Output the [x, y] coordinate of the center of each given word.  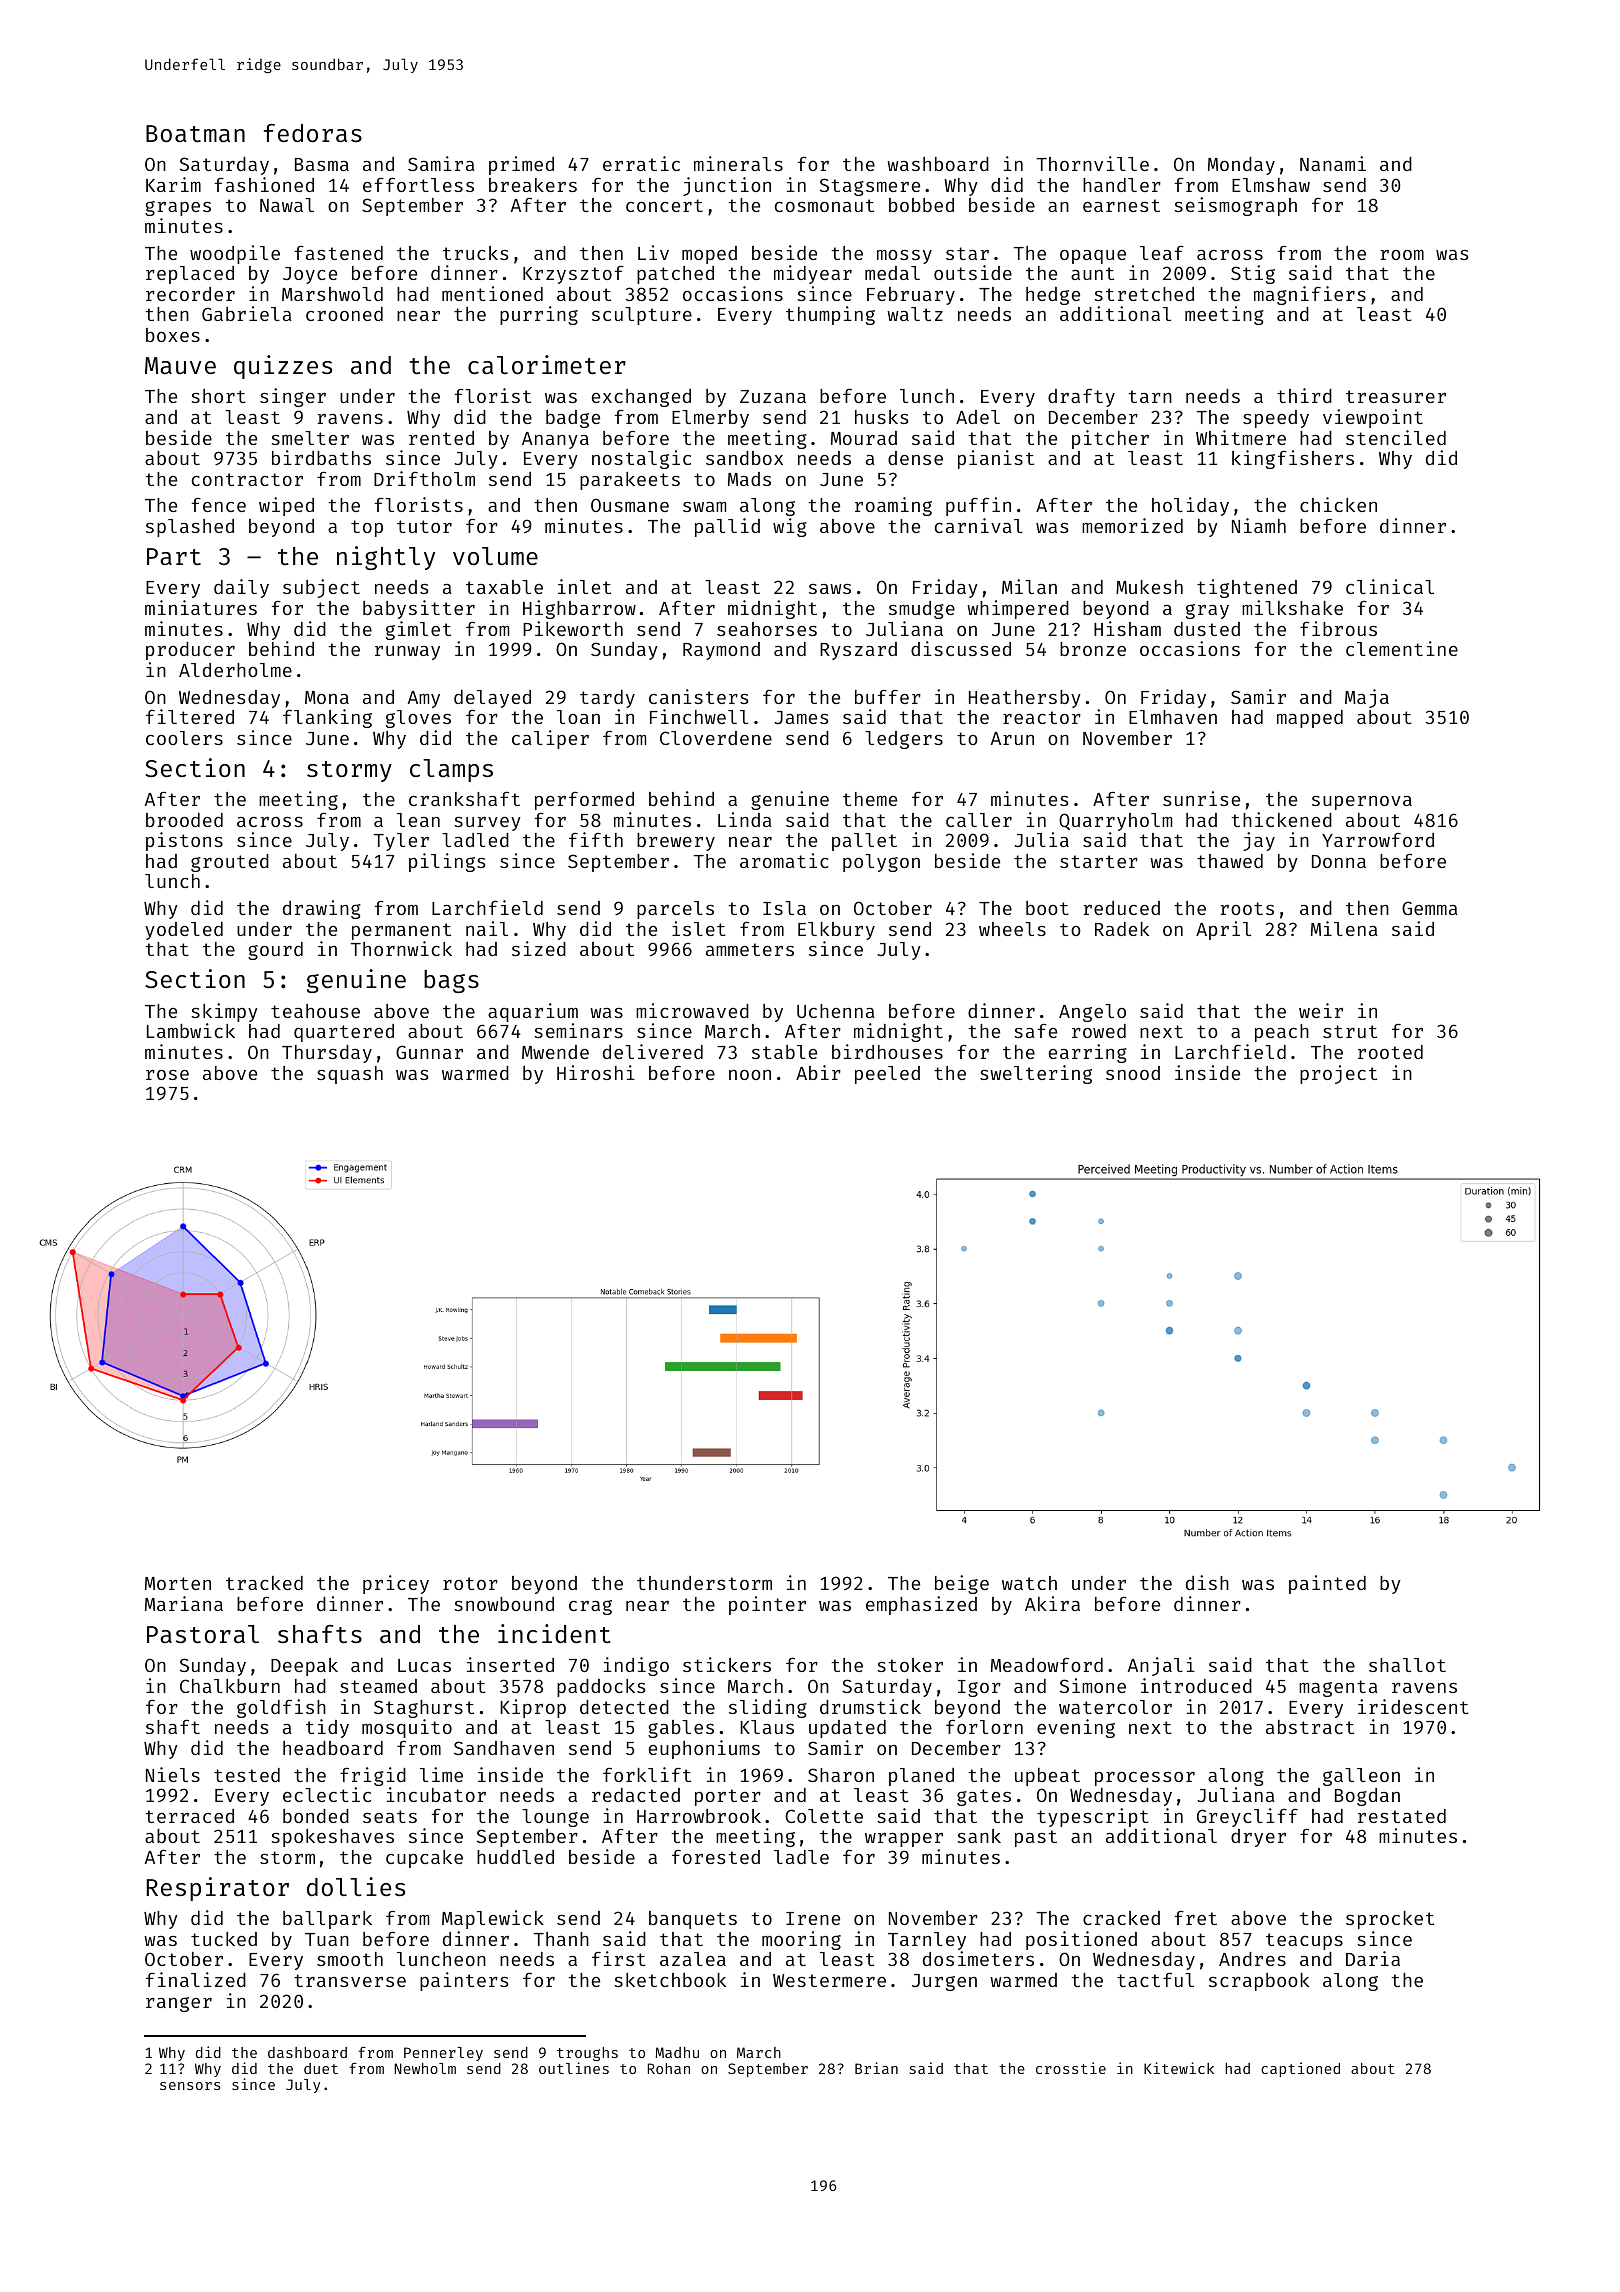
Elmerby [710, 419]
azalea [693, 1959]
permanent [401, 931]
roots [1247, 908]
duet [321, 2068]
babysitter [419, 609]
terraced [189, 1816]
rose [167, 1075]
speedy [1276, 419]
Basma [322, 164]
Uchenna [836, 1011]
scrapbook [1259, 1982]
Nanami [1333, 163]
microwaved [692, 1010]
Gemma [1430, 908]
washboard [938, 164]
